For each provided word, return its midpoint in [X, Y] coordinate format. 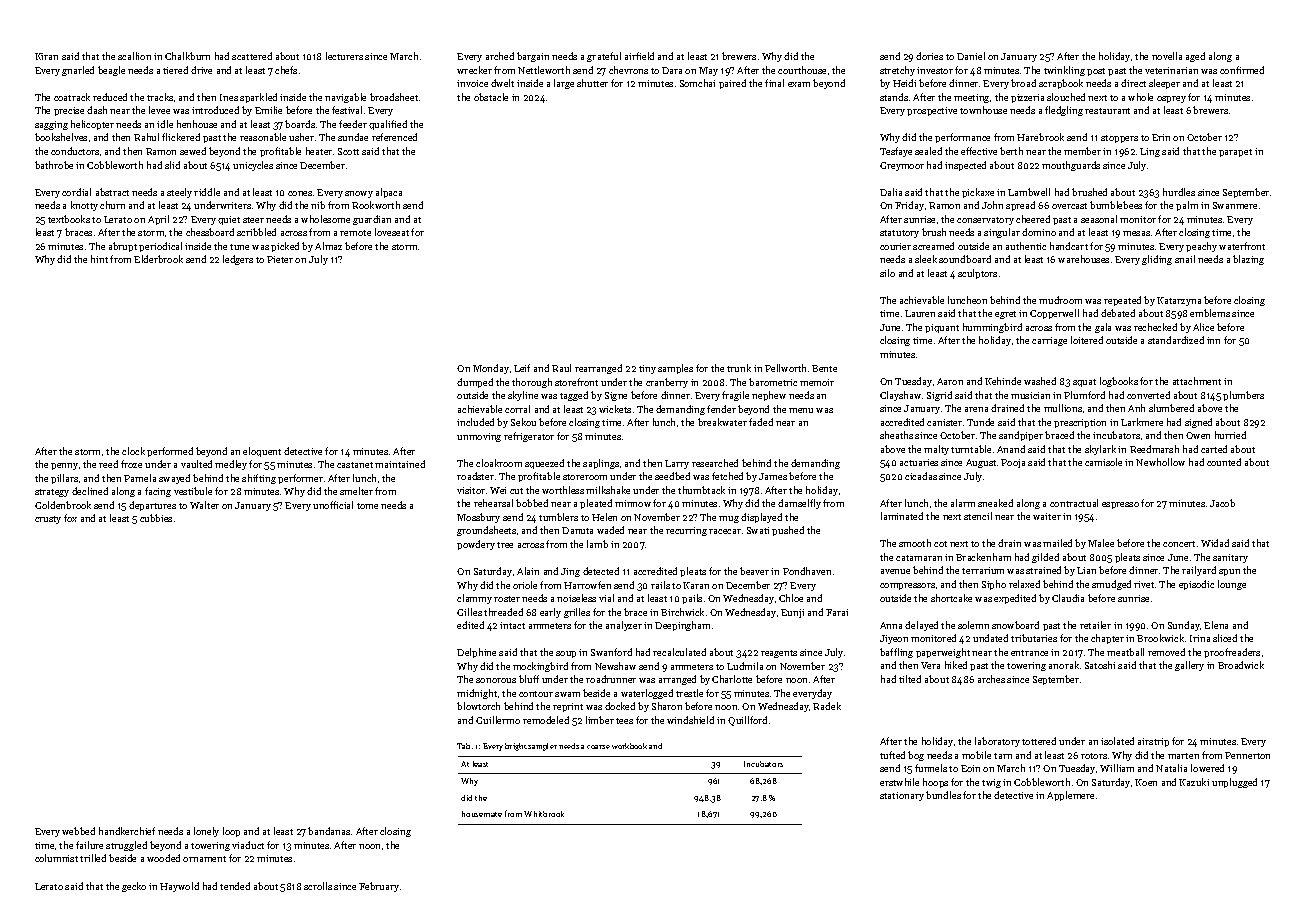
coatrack [72, 97]
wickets [615, 409]
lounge [1232, 585]
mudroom [1060, 300]
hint [99, 259]
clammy [474, 599]
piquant [942, 328]
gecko [134, 887]
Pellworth [785, 368]
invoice [472, 83]
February [379, 887]
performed [170, 452]
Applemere [1070, 796]
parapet [1235, 153]
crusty [48, 520]
